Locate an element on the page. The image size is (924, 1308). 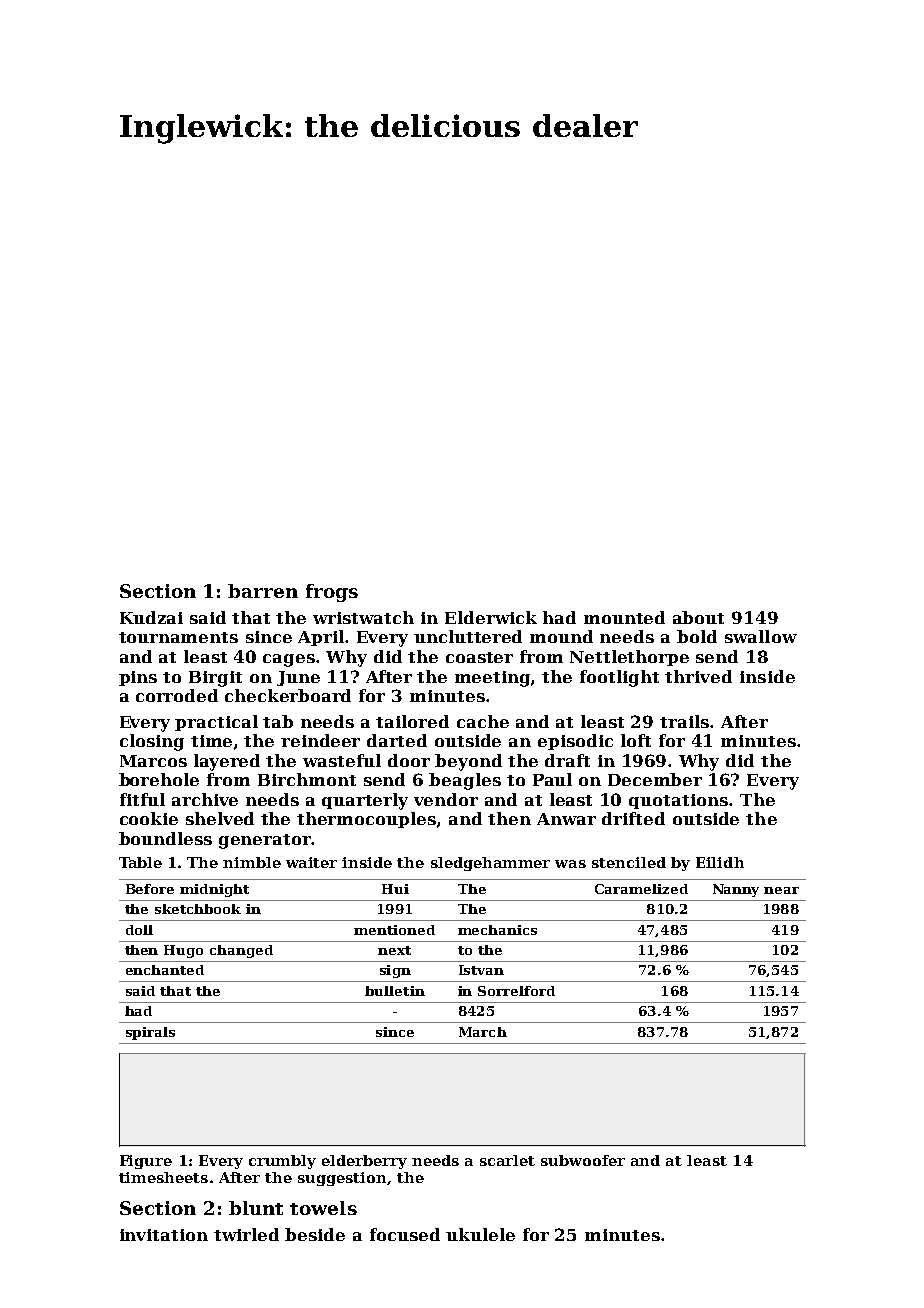
about is located at coordinates (698, 617).
